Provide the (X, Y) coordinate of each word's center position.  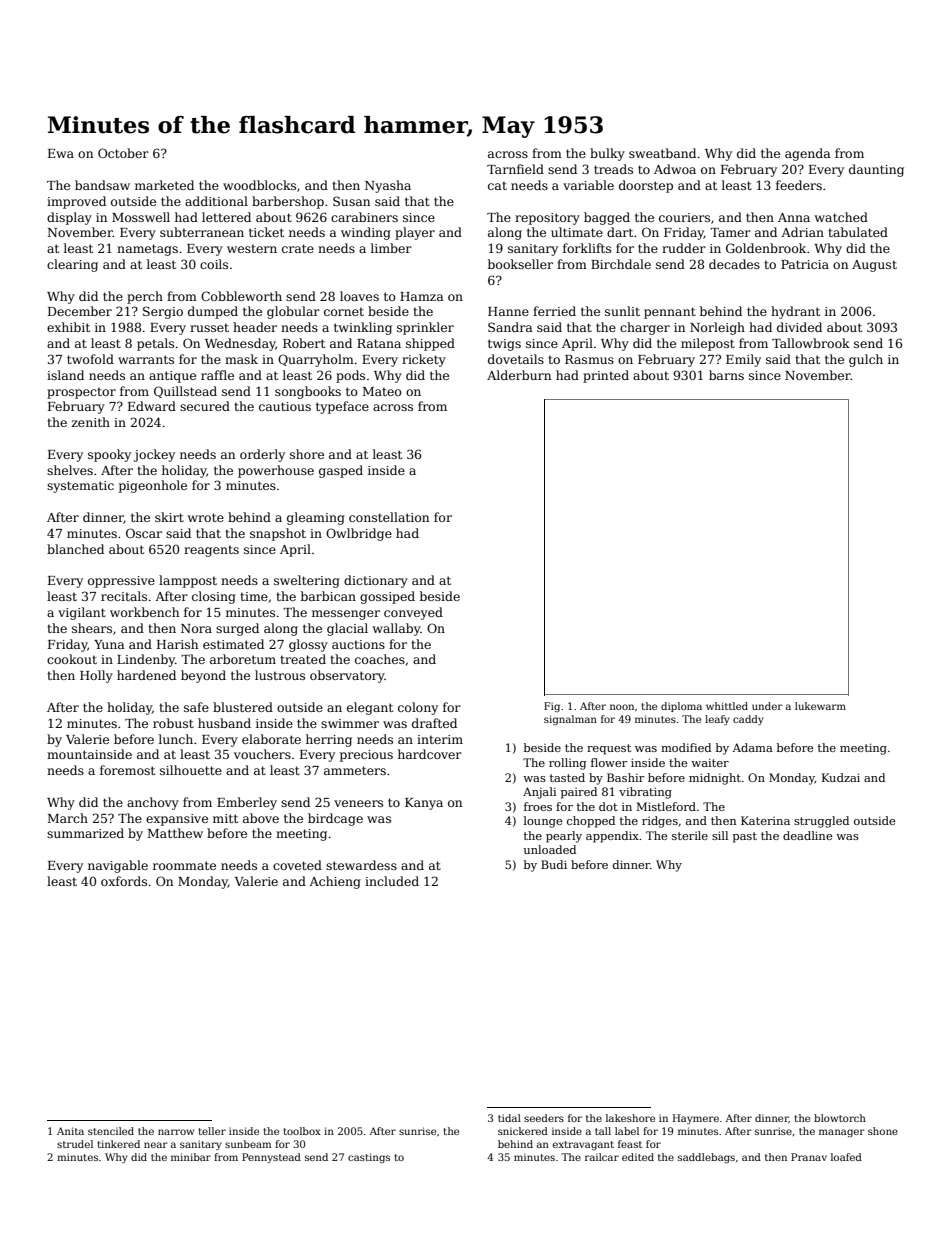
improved (76, 202)
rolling (567, 764)
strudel (75, 1144)
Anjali (539, 793)
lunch (176, 739)
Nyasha (388, 186)
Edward (152, 406)
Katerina (765, 820)
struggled (821, 822)
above (261, 818)
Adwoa (675, 169)
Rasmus (589, 359)
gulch (866, 360)
